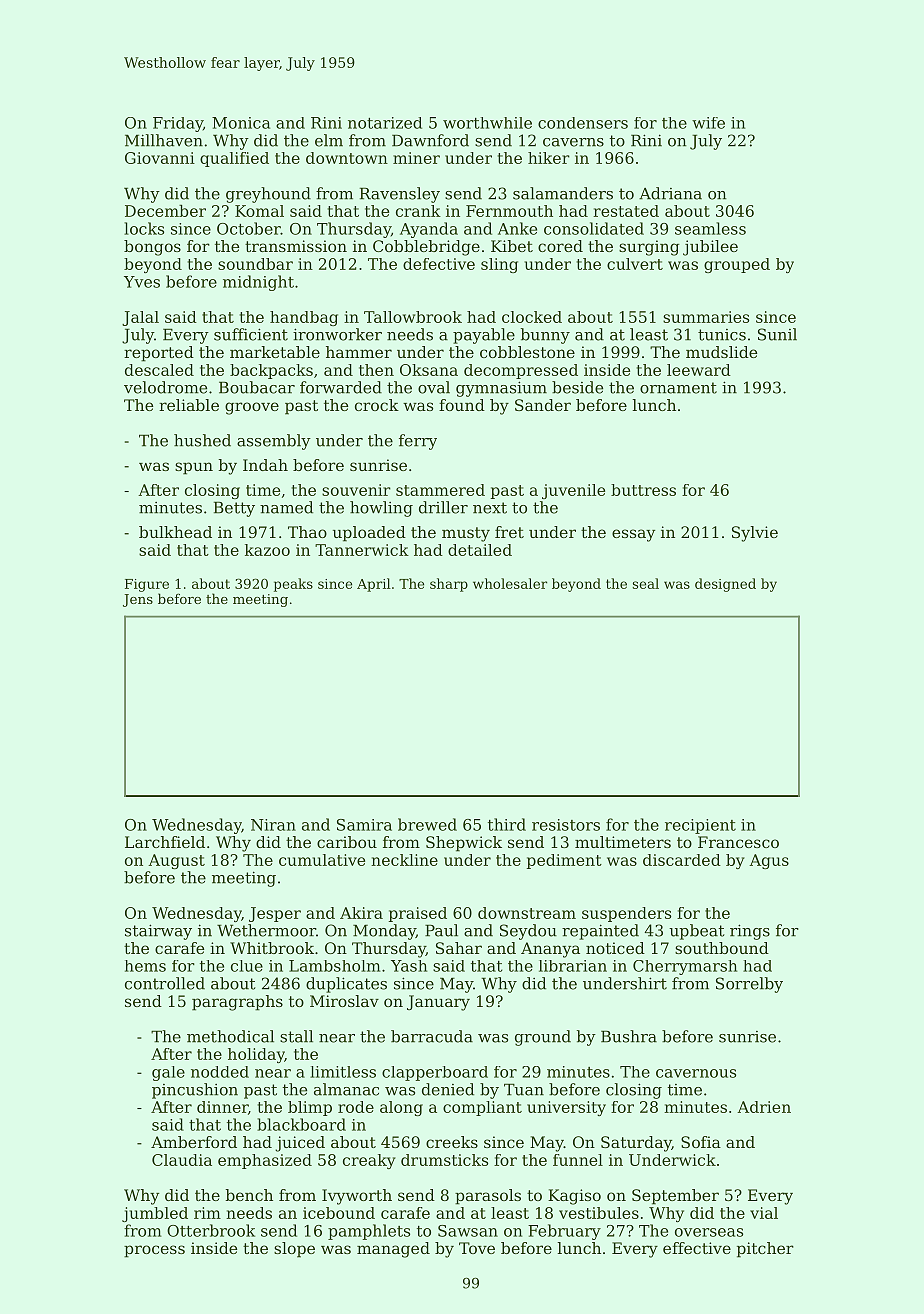  What do you see at coordinates (708, 123) in the screenshot?
I see `wife` at bounding box center [708, 123].
